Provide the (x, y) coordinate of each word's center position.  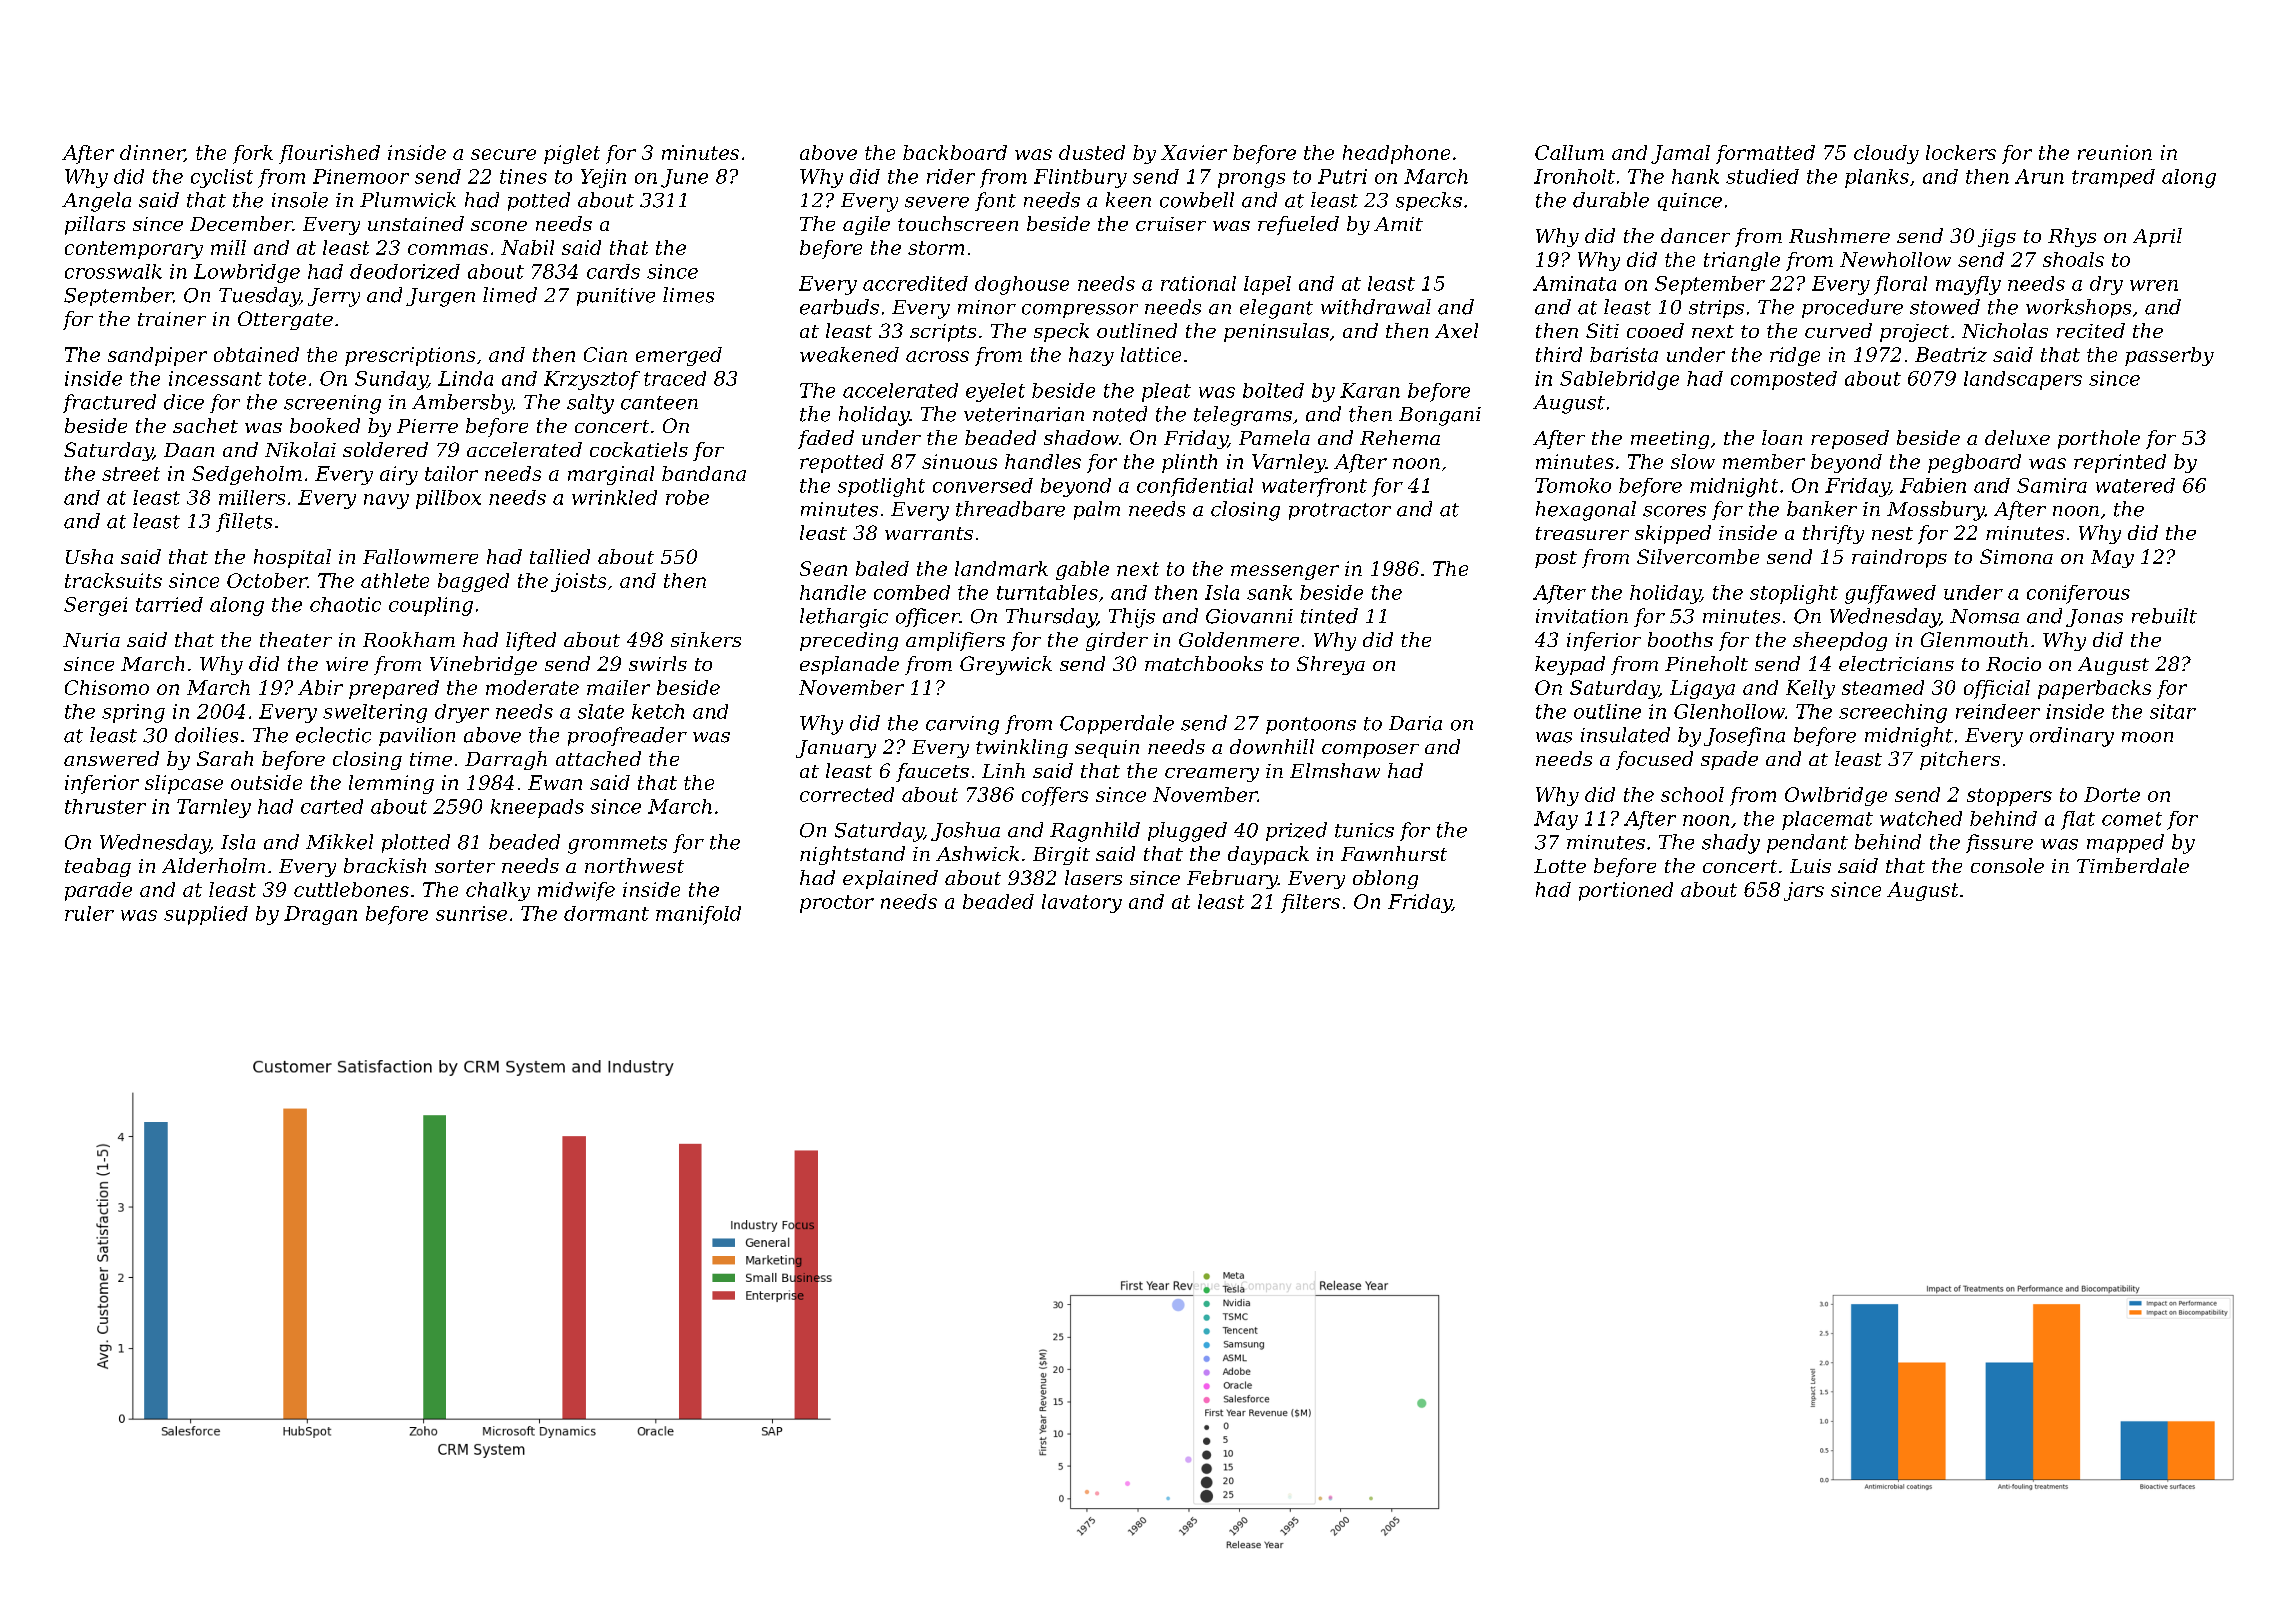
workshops (2078, 308)
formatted (1765, 154)
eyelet (995, 392)
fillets (244, 522)
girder (1117, 641)
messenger (1285, 572)
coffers (1055, 796)
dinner (152, 153)
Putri (1342, 176)
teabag (98, 867)
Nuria (91, 640)
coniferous (2078, 594)
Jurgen (440, 297)
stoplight (1794, 594)
